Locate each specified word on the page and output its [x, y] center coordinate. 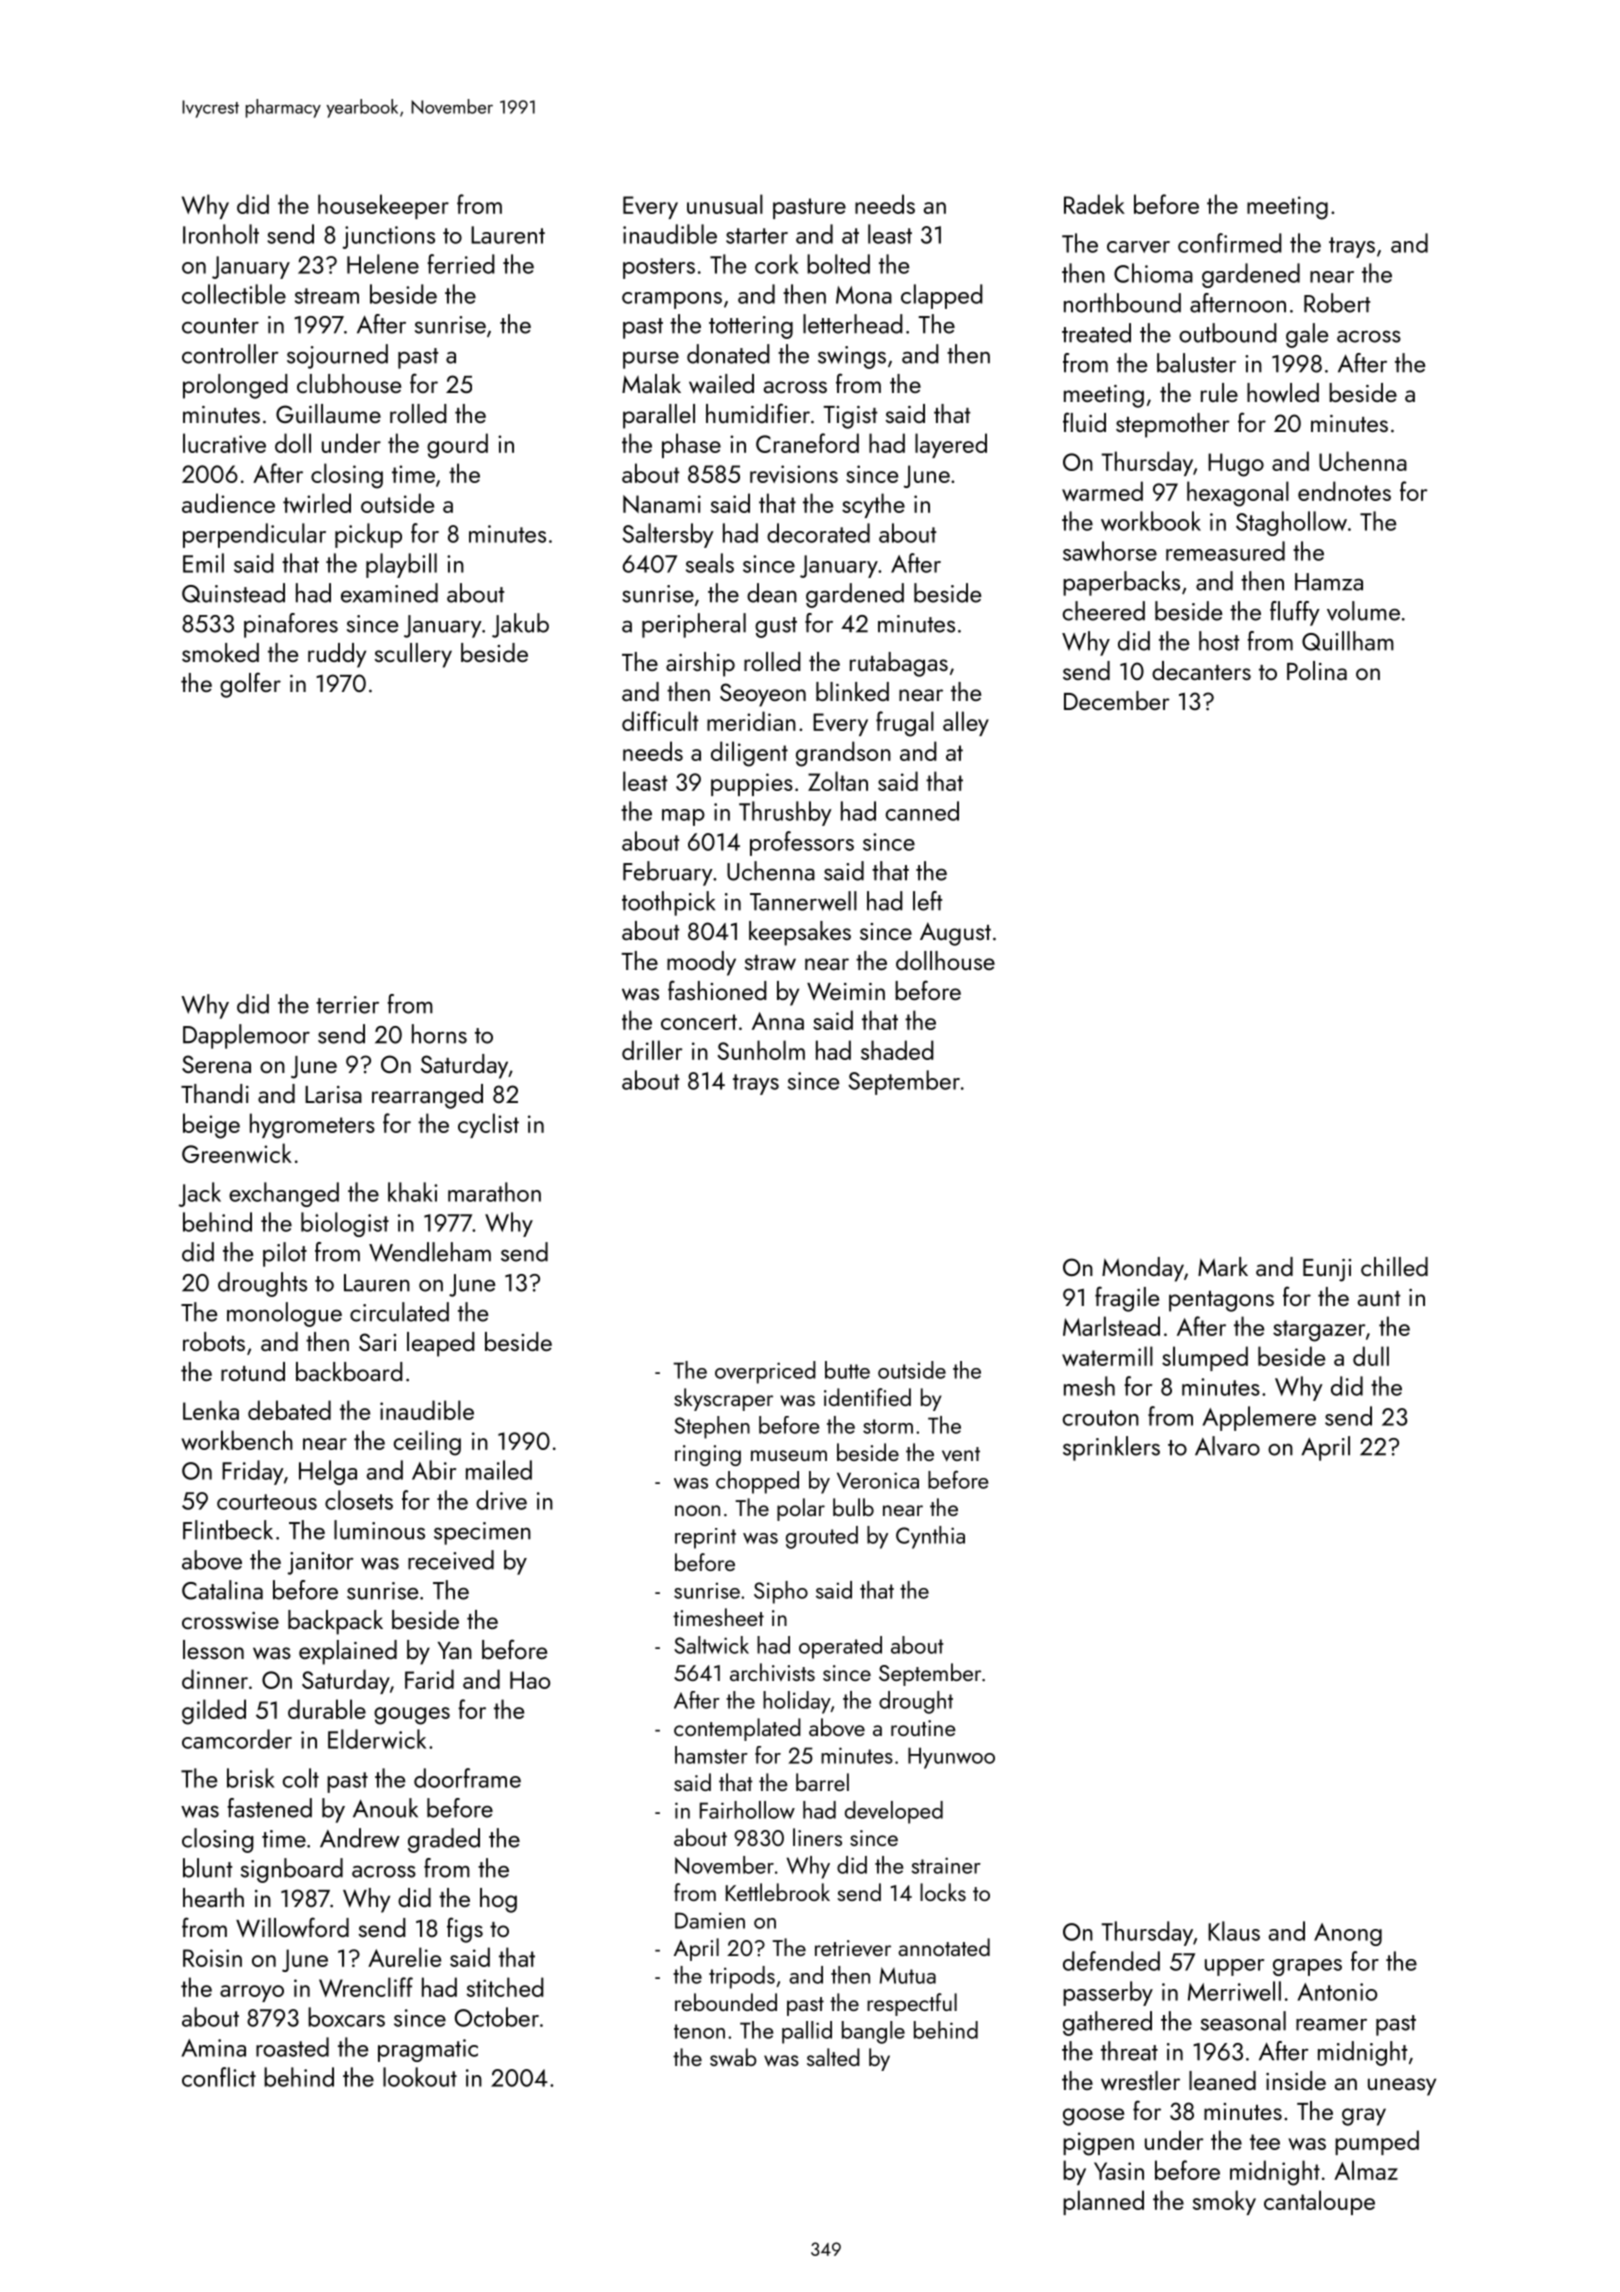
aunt [1379, 1298]
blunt [208, 1868]
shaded [897, 1050]
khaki [412, 1192]
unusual [725, 204]
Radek [1094, 204]
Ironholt [221, 234]
